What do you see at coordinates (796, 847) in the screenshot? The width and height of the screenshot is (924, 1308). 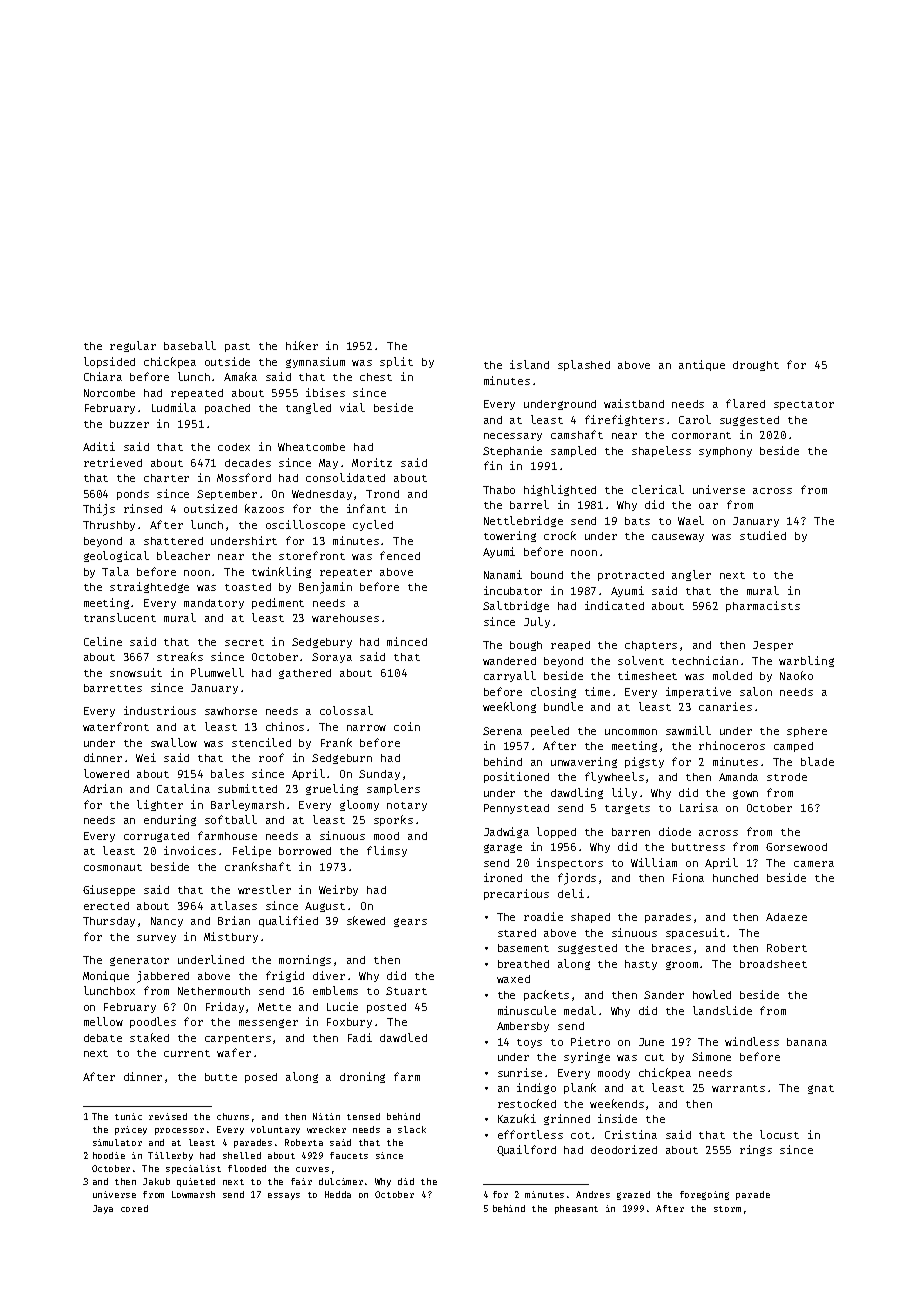 I see `Gorsewood` at bounding box center [796, 847].
